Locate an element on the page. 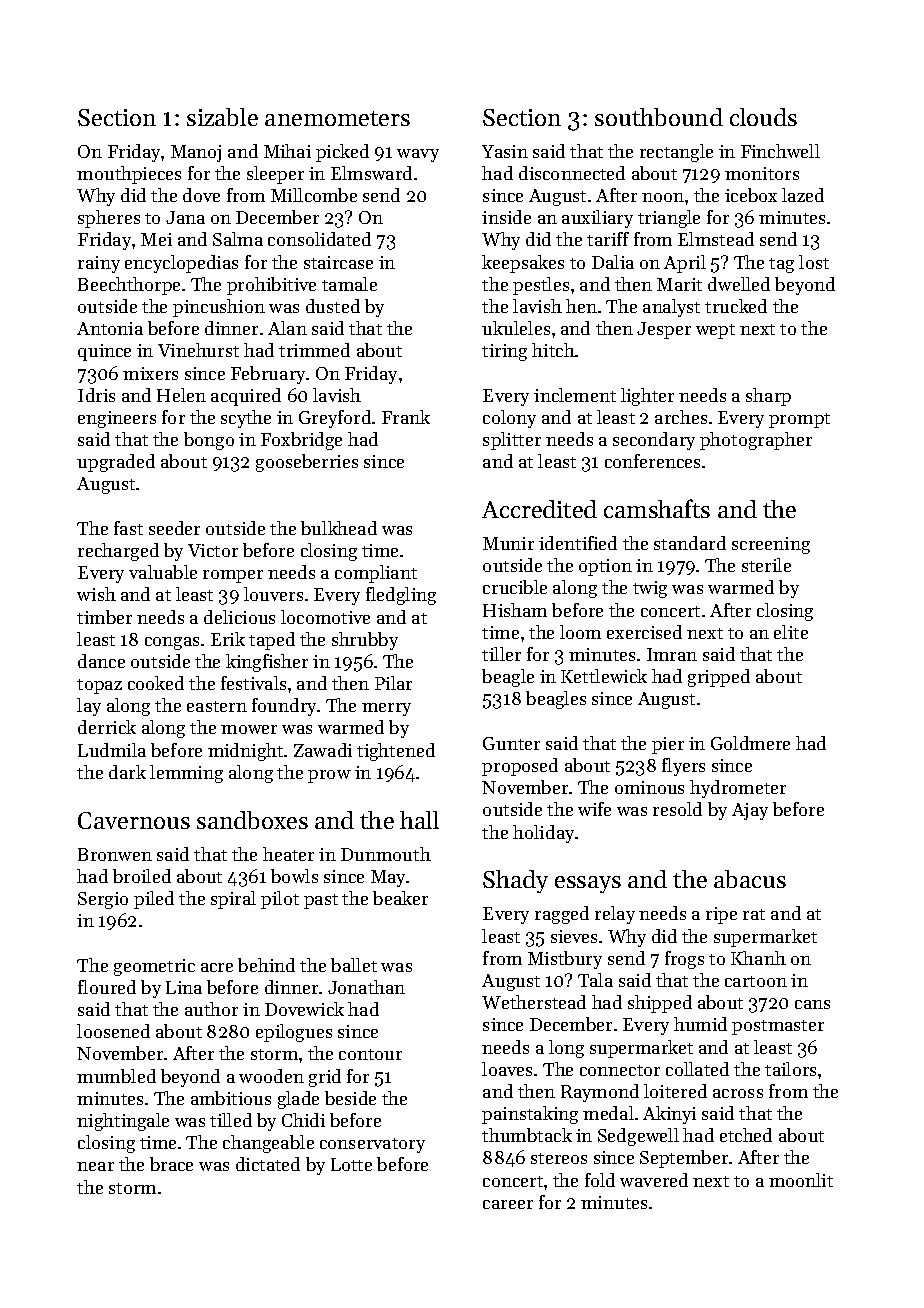 The height and width of the document is (1308, 924). bulkhead is located at coordinates (339, 528).
